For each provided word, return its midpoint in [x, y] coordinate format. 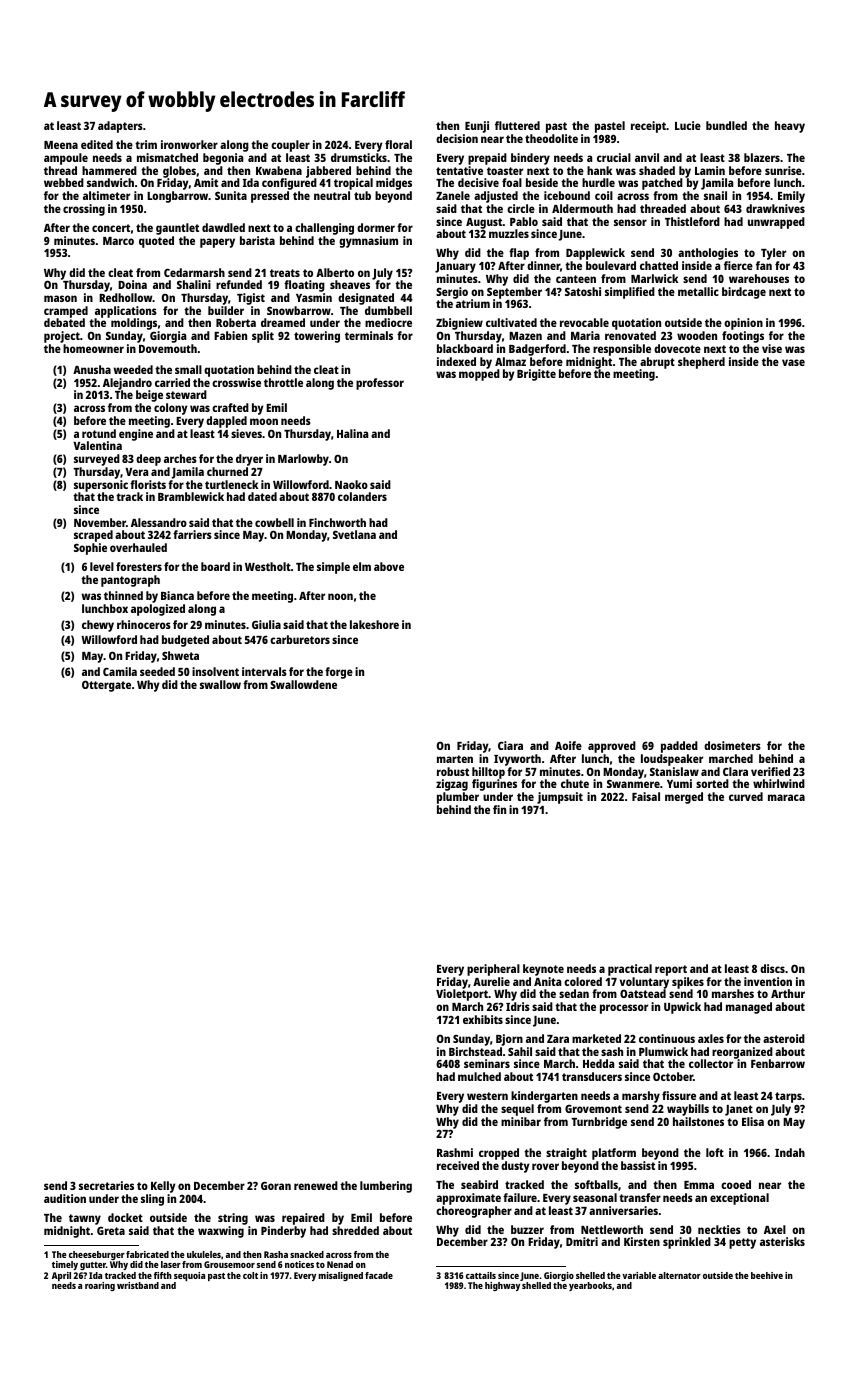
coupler [290, 146]
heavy [790, 127]
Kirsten [642, 1241]
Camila [120, 671]
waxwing [221, 1232]
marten [455, 759]
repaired [303, 1219]
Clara [735, 771]
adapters [120, 127]
